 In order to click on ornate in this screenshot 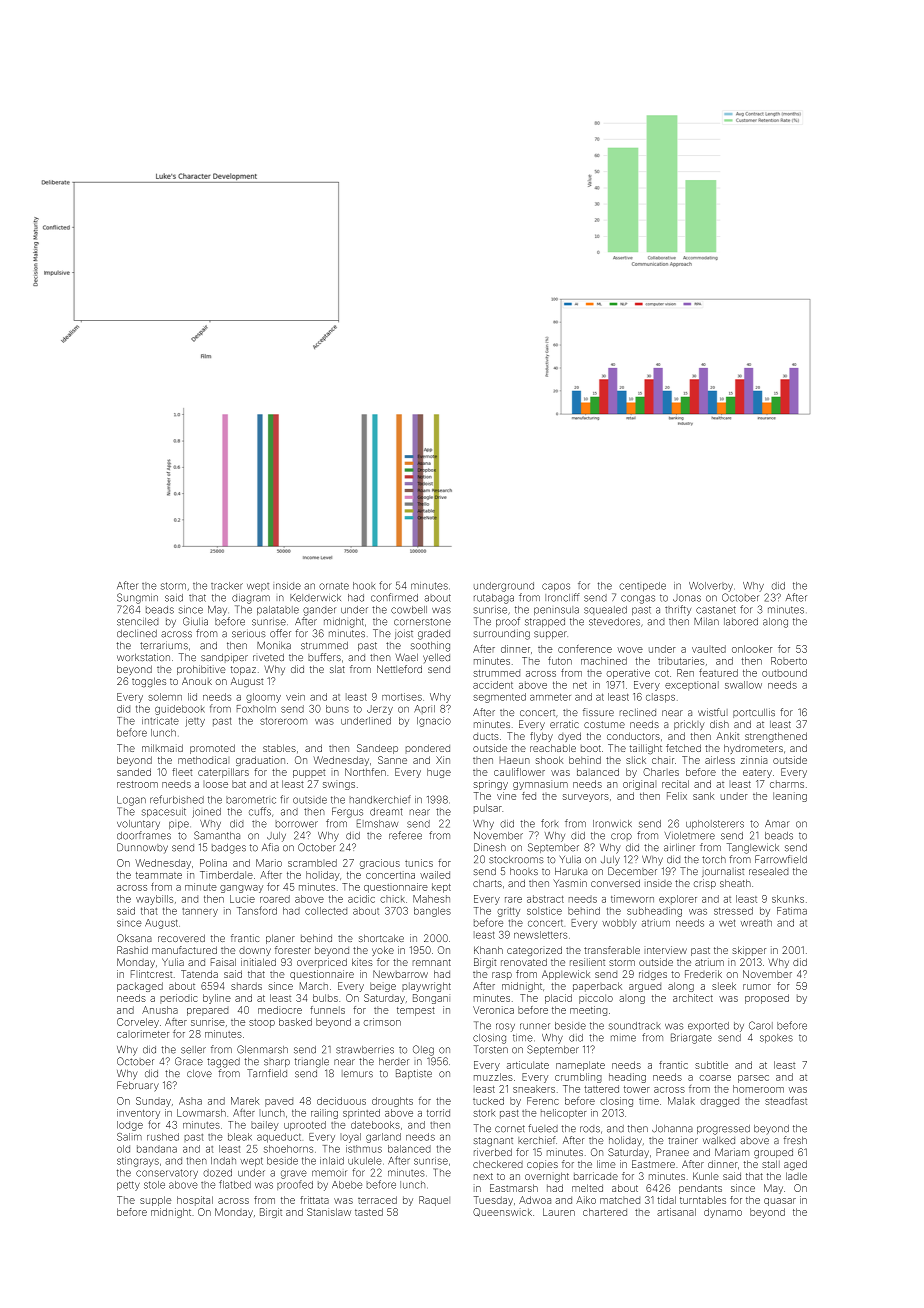, I will do `click(334, 586)`.
